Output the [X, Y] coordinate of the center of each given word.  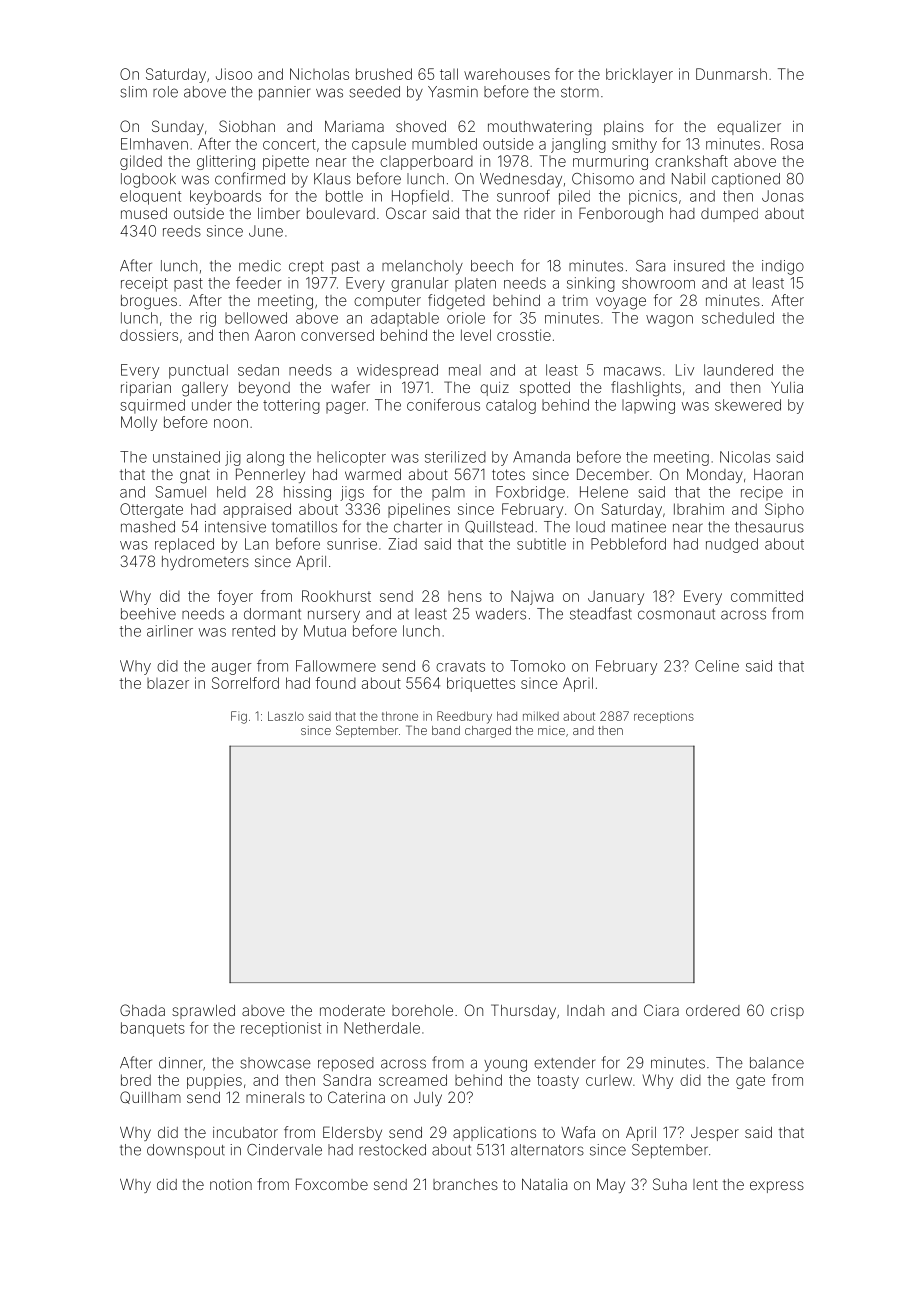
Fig [239, 717]
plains [624, 128]
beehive [148, 614]
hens [465, 596]
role [165, 92]
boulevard [341, 213]
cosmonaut [676, 614]
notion [231, 1184]
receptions [664, 717]
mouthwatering [540, 128]
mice [551, 730]
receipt [144, 284]
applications [494, 1134]
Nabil [688, 179]
